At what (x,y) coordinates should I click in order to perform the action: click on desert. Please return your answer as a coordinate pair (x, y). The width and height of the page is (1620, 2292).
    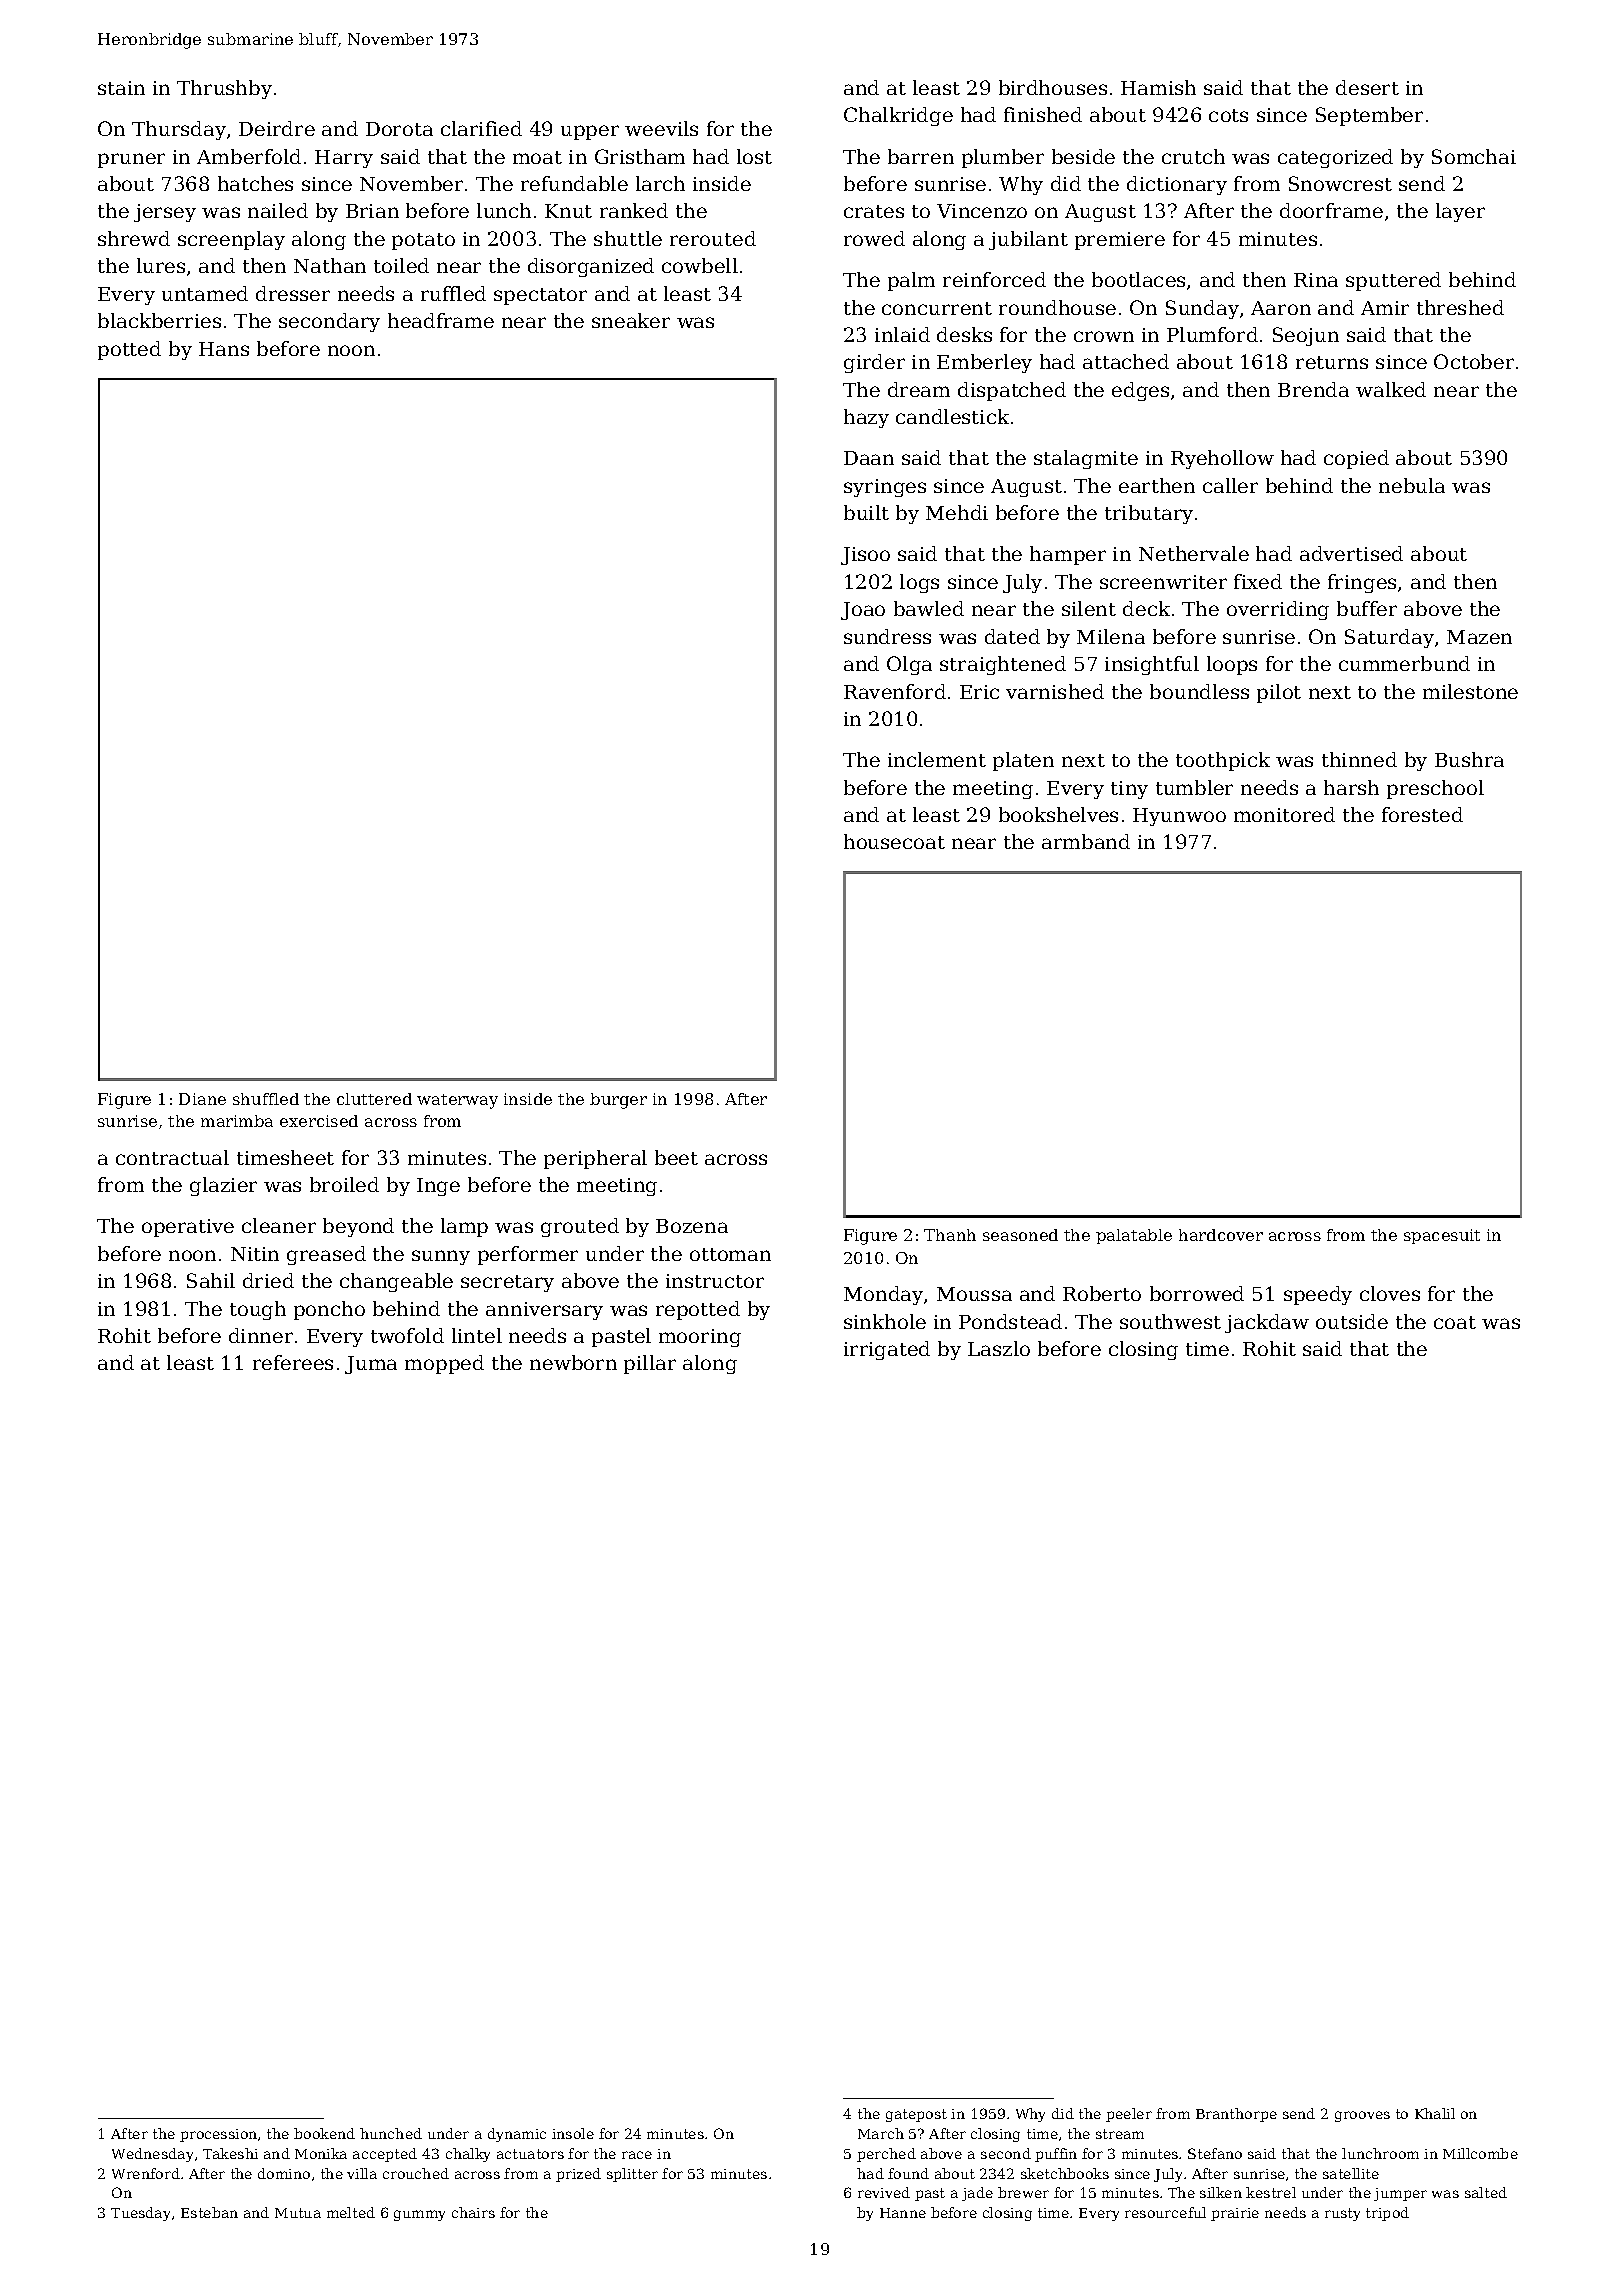
    Looking at the image, I should click on (1367, 87).
